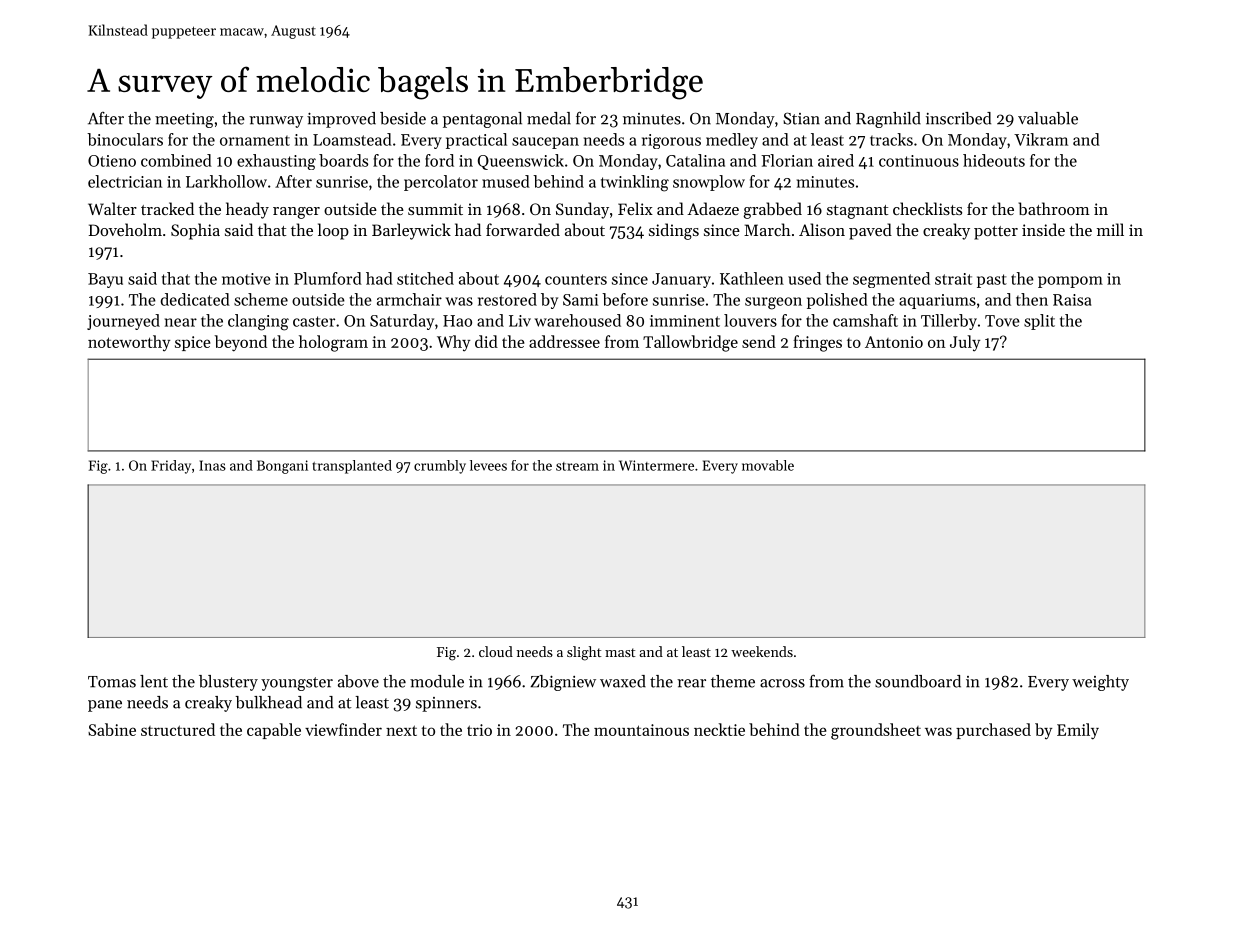  Describe the element at coordinates (768, 465) in the screenshot. I see `movable` at that location.
